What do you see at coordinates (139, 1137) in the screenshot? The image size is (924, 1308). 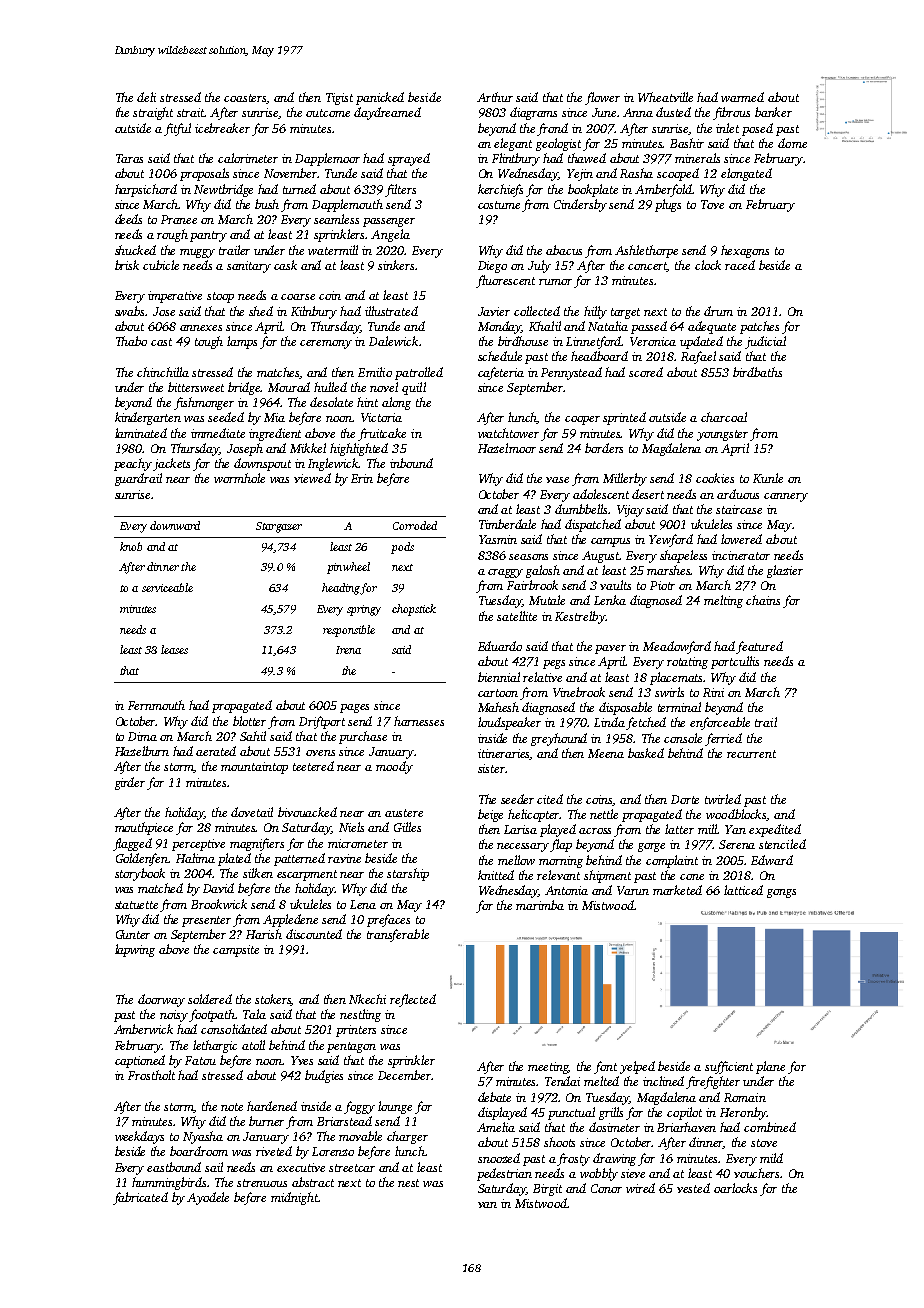 I see `weekdays` at bounding box center [139, 1137].
